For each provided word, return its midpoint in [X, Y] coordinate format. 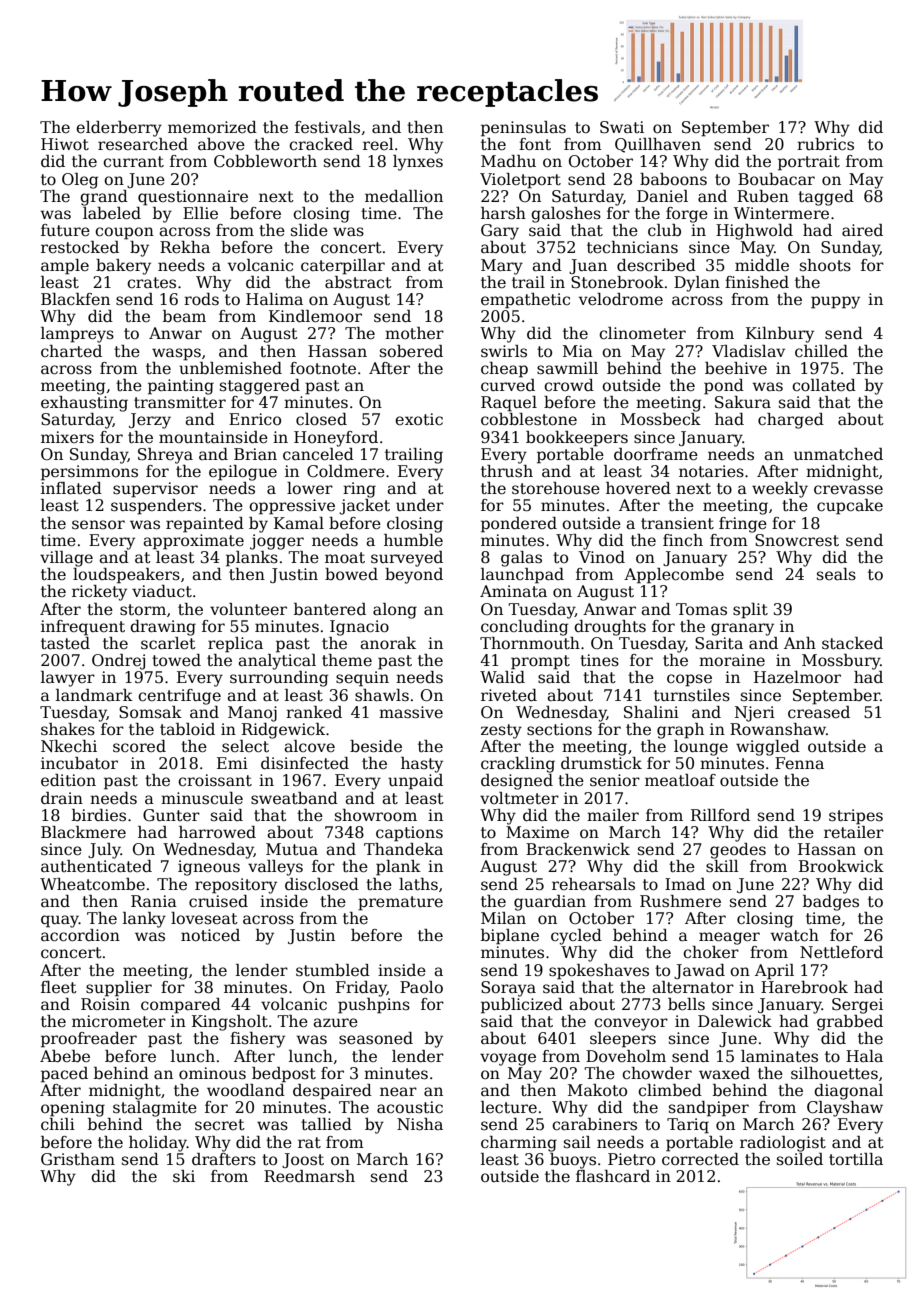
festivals [327, 127]
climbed [670, 1090]
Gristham [78, 1159]
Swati [622, 127]
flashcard [613, 1176]
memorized [212, 127]
